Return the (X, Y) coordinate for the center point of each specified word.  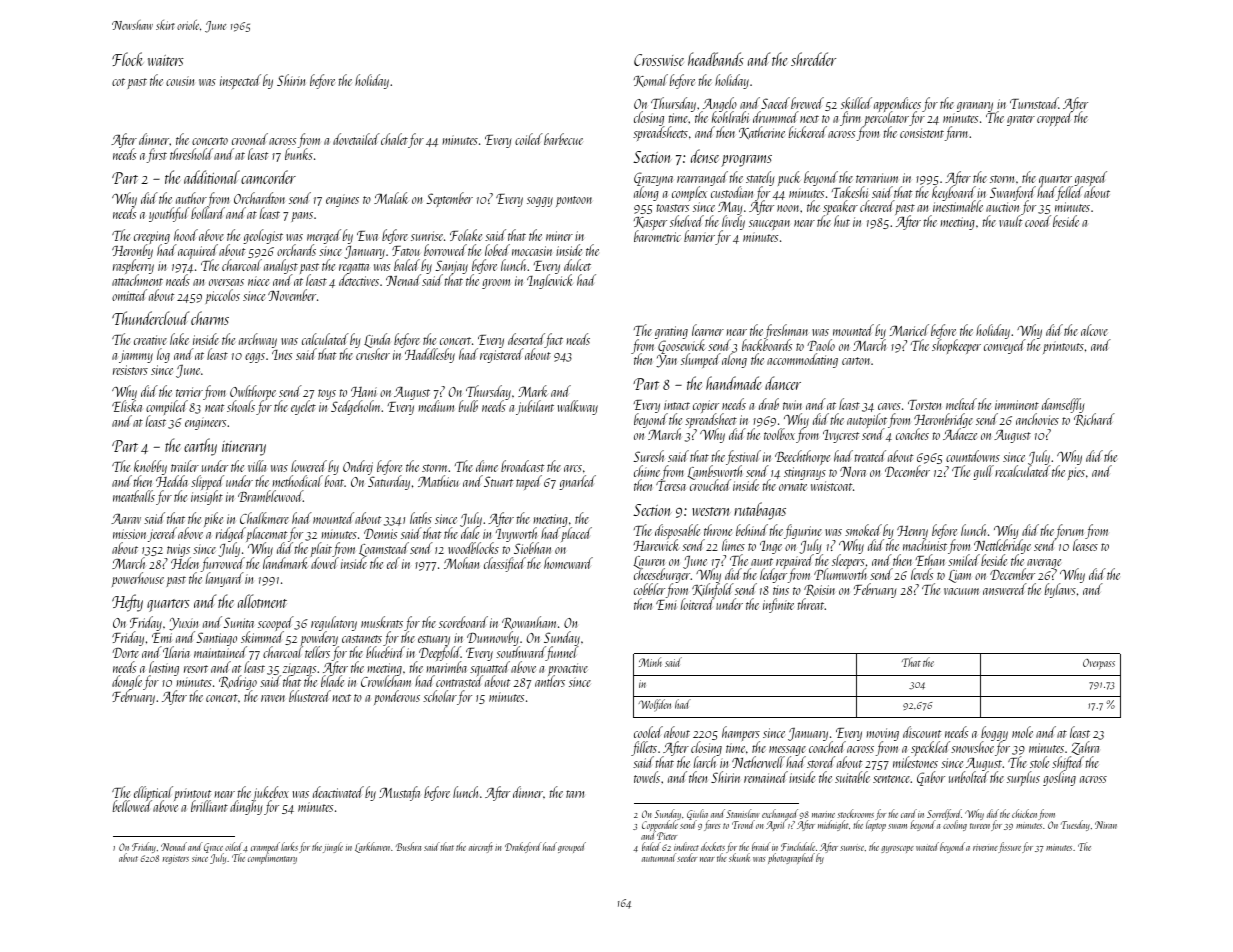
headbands (716, 59)
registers (176, 859)
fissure (1009, 847)
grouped (572, 847)
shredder (813, 59)
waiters (166, 60)
